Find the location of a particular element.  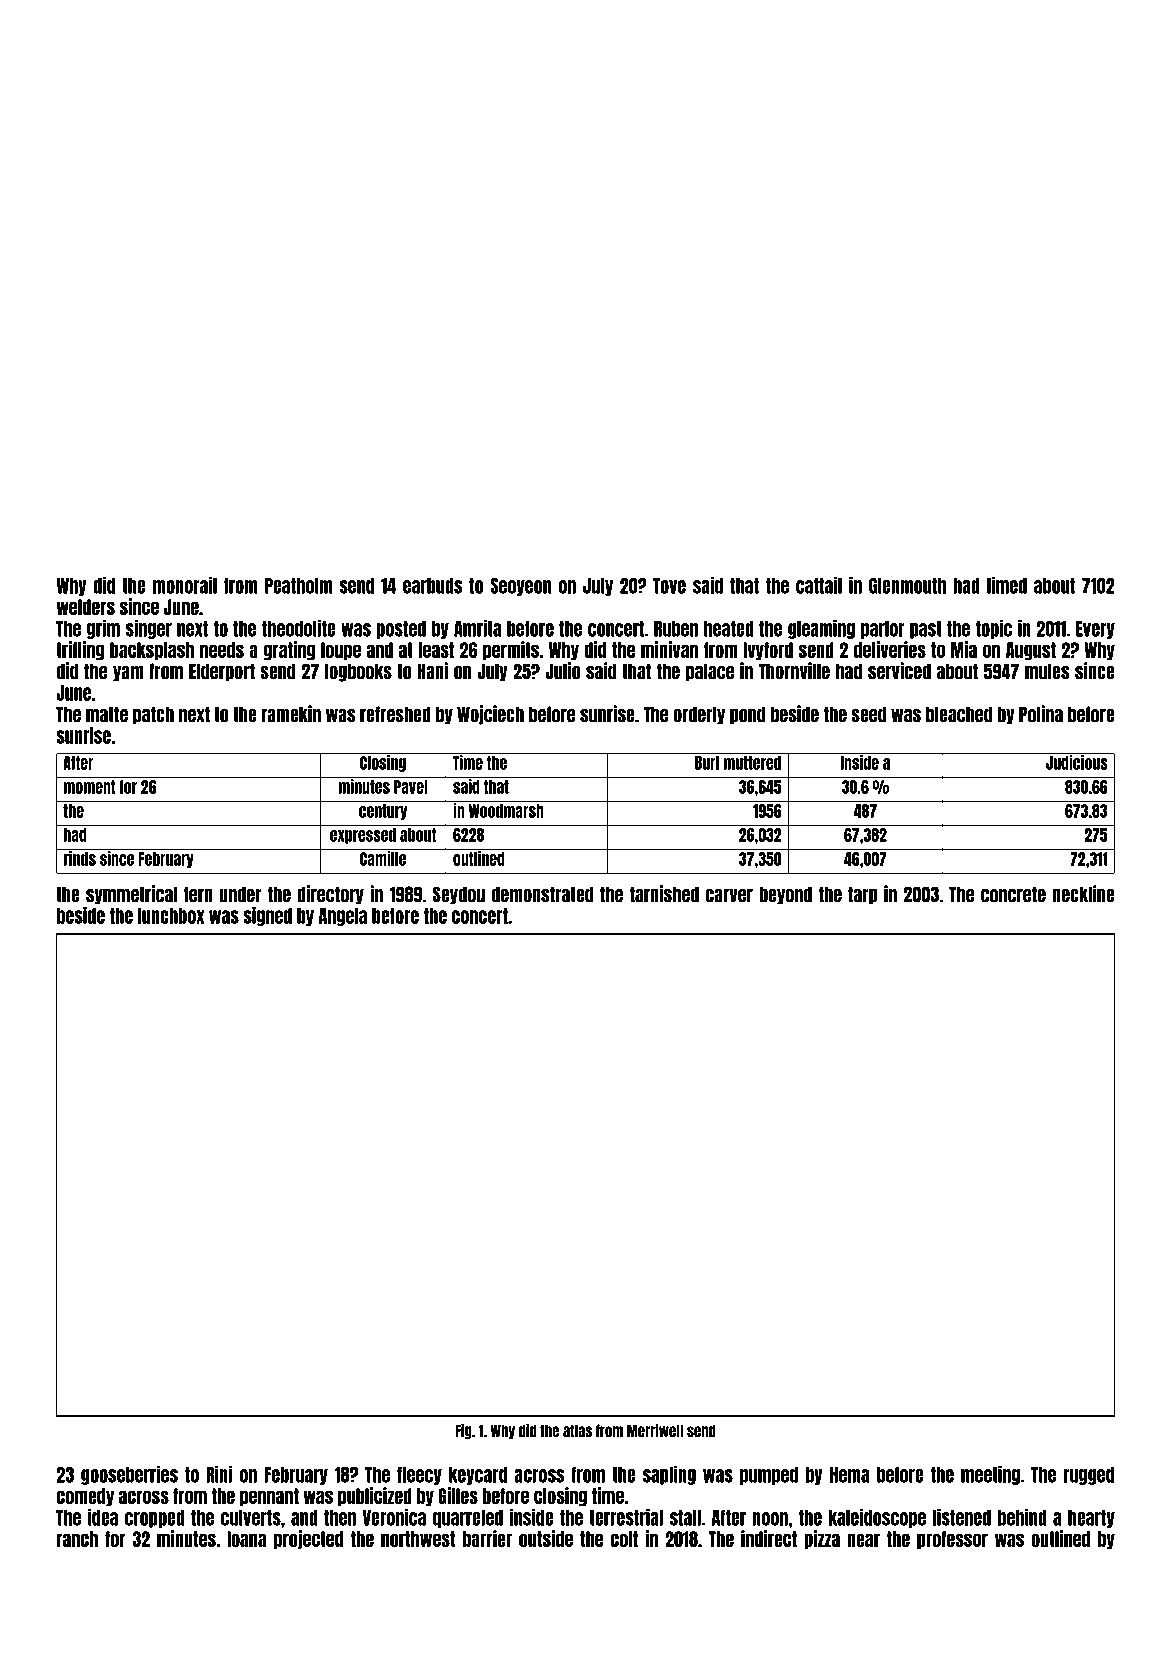

Rini is located at coordinates (219, 1474).
